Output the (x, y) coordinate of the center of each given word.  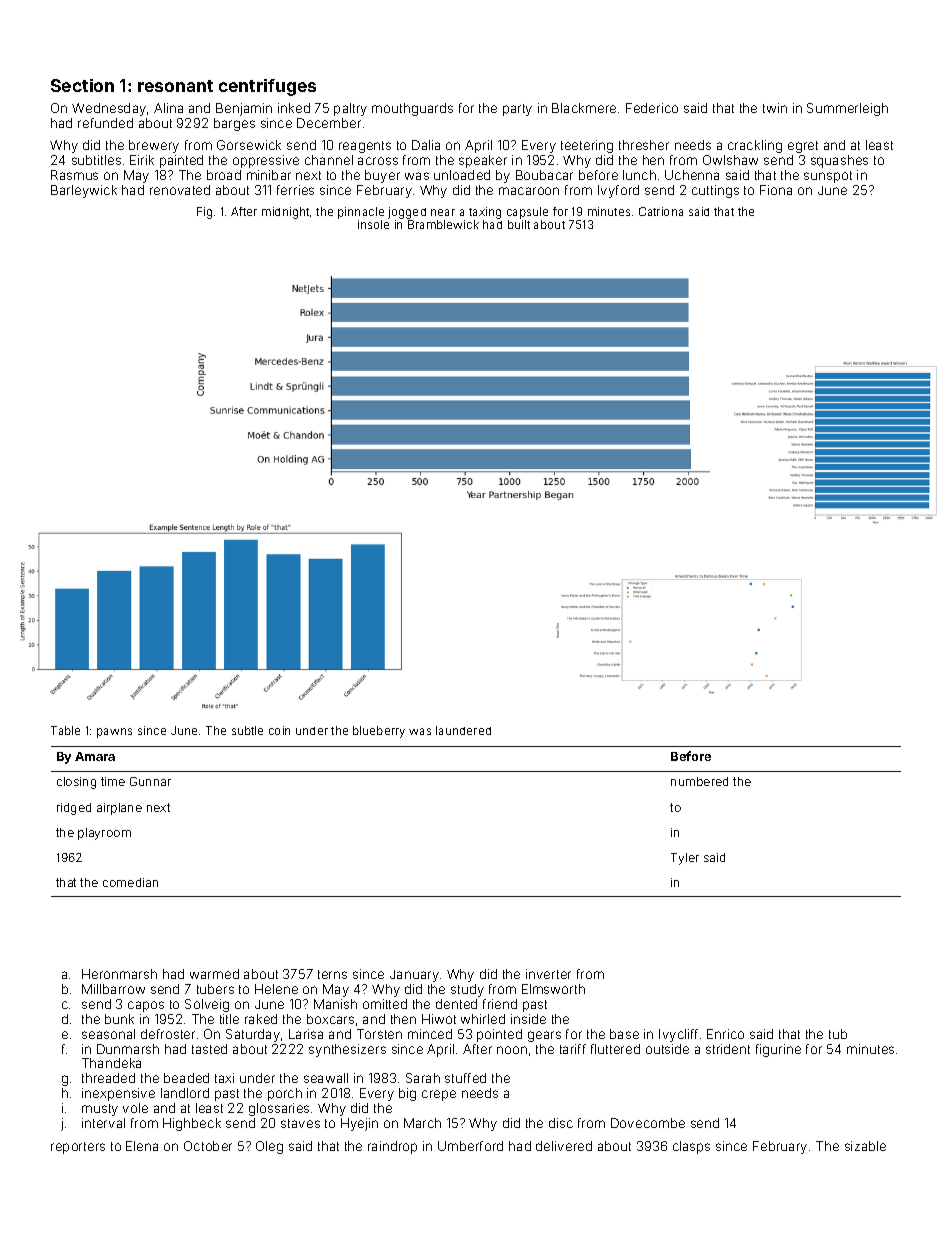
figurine (778, 1050)
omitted (385, 1004)
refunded (105, 123)
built (519, 224)
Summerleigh (847, 109)
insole (373, 224)
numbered (699, 781)
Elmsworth (553, 989)
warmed (214, 974)
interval (103, 1123)
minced (430, 1034)
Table (65, 730)
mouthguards (412, 109)
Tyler (685, 859)
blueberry (379, 732)
